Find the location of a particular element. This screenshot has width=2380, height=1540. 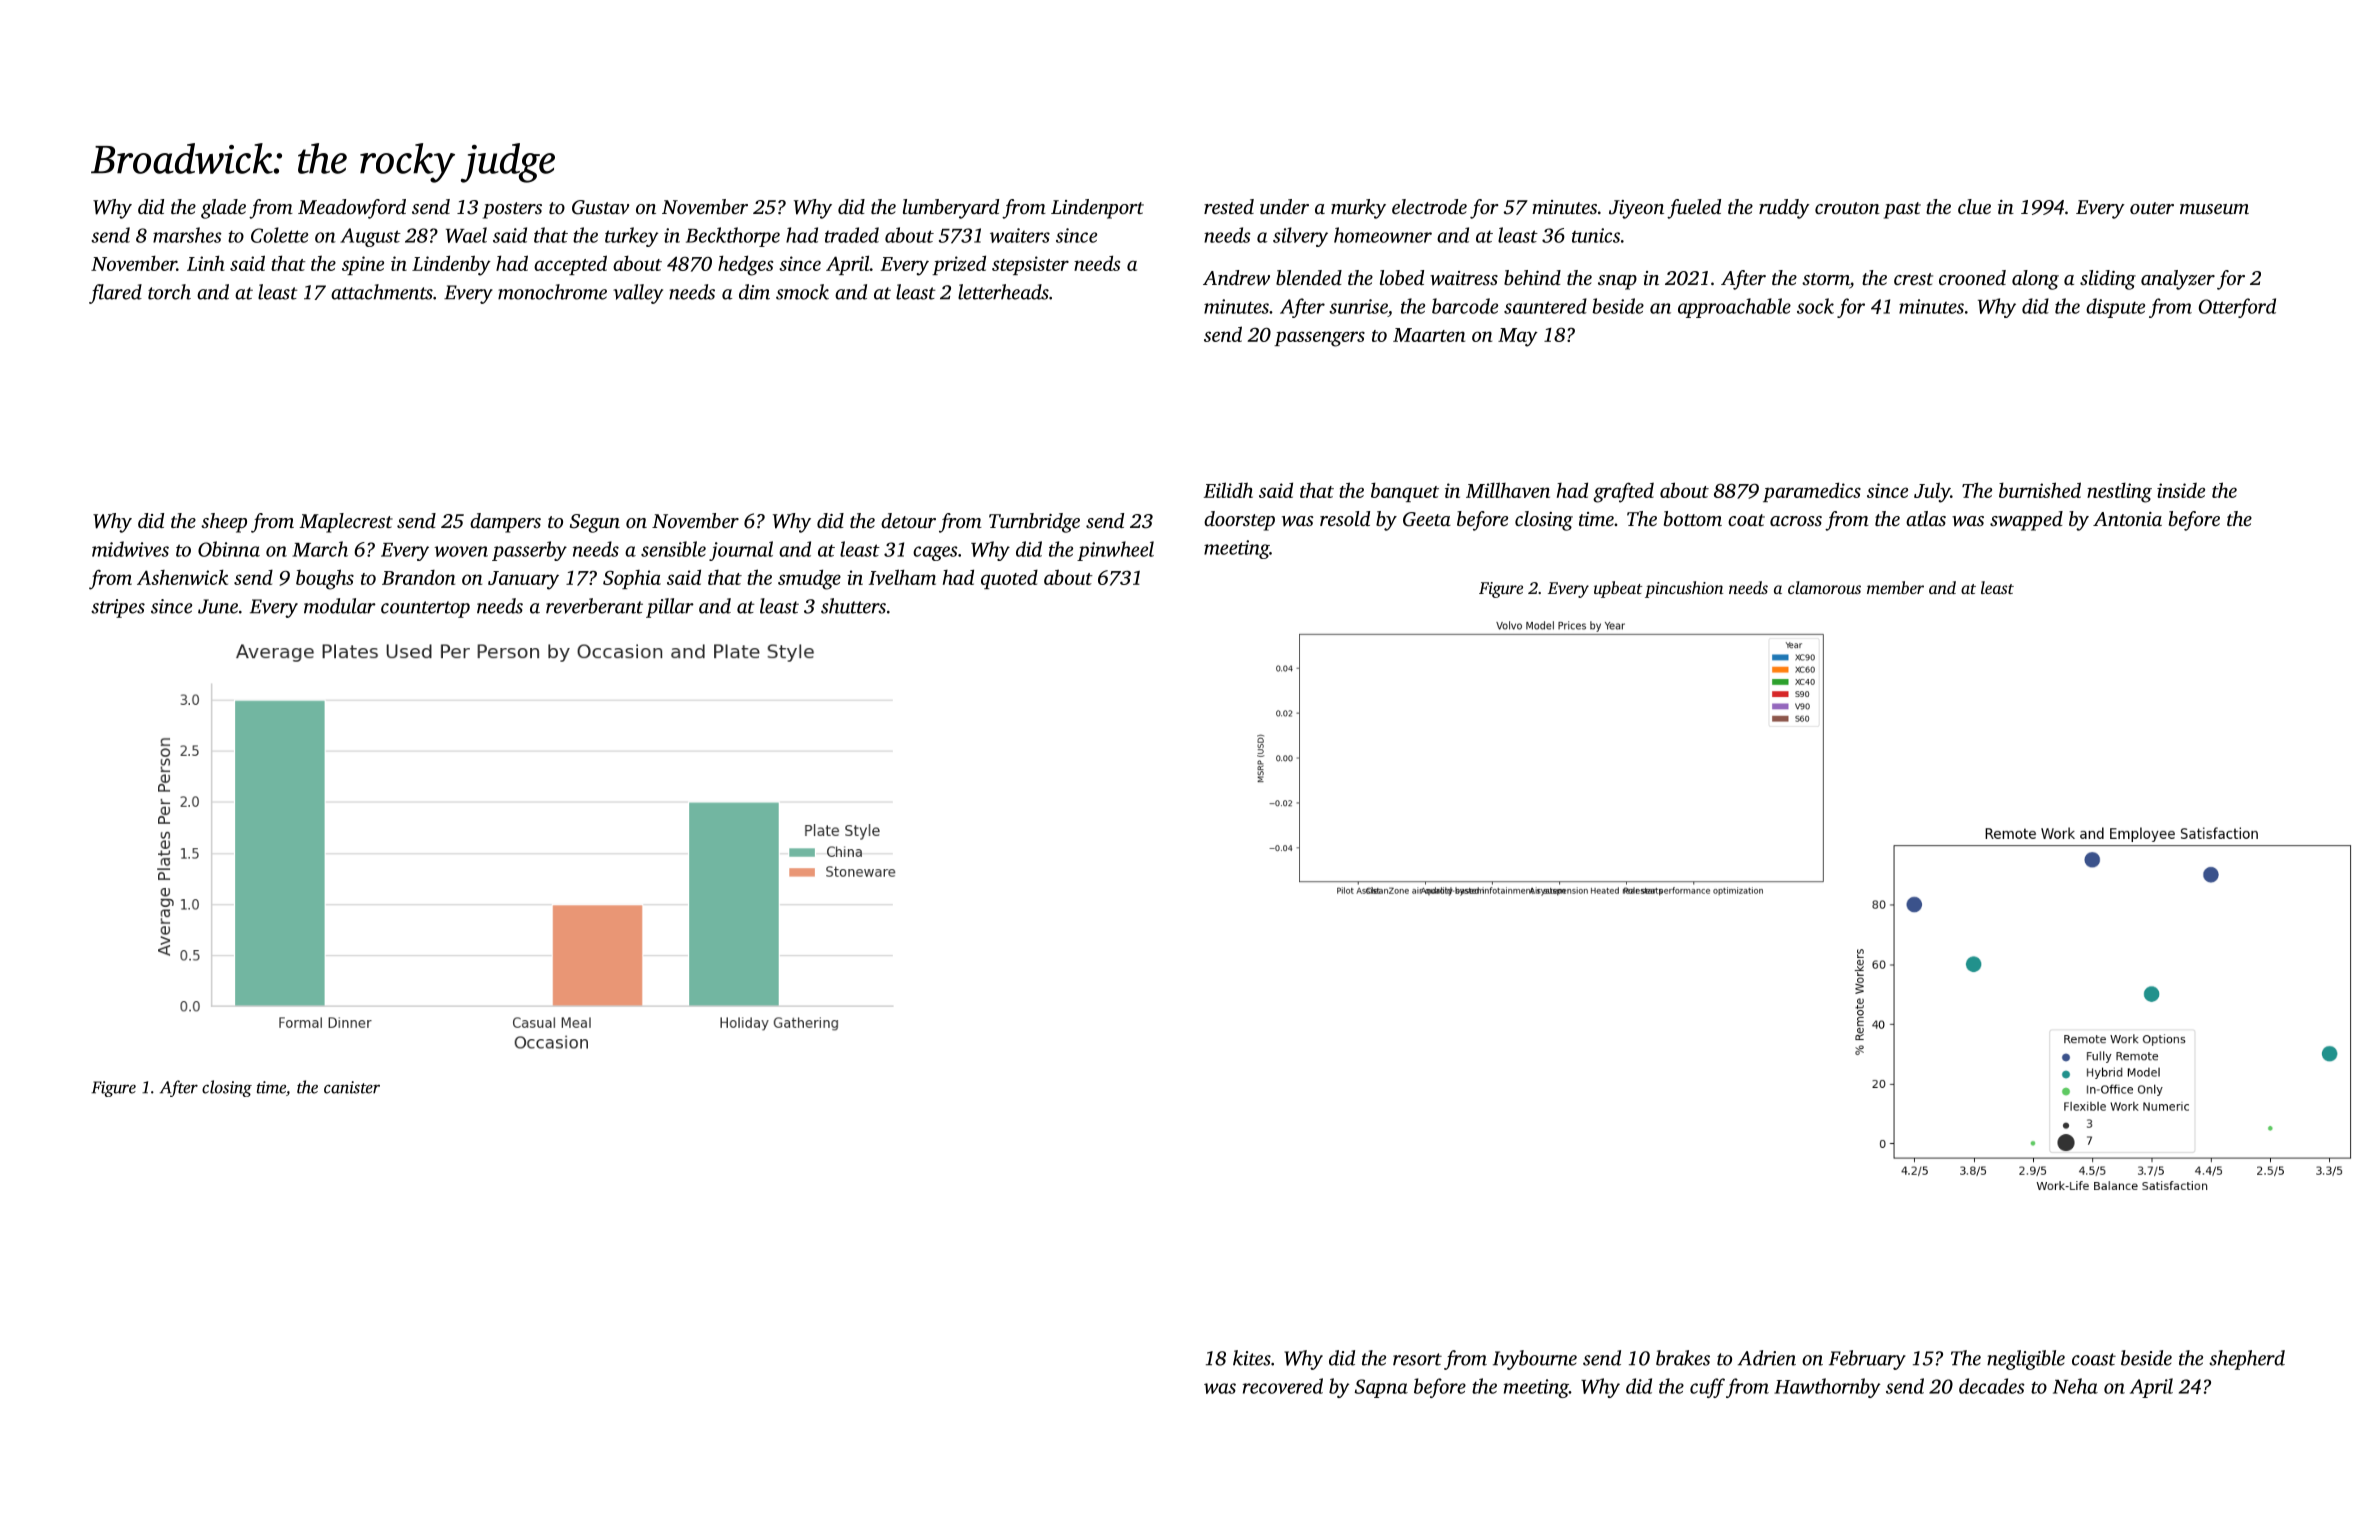

flared is located at coordinates (115, 294).
